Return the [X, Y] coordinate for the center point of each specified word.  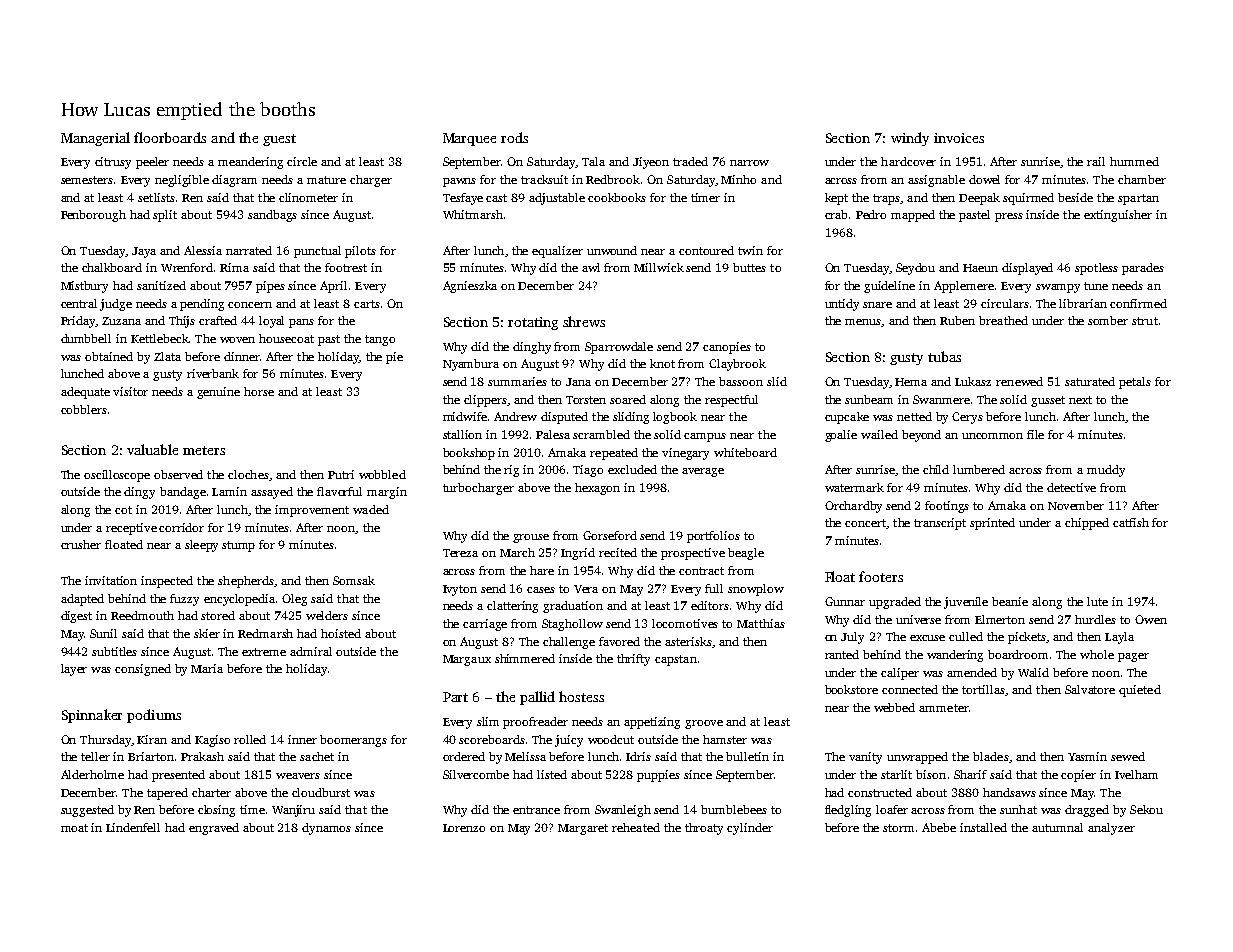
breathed [1003, 320]
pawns [459, 182]
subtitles [114, 651]
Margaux [467, 660]
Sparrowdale [619, 348]
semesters [87, 180]
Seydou [915, 269]
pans [301, 323]
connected [910, 689]
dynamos [326, 829]
